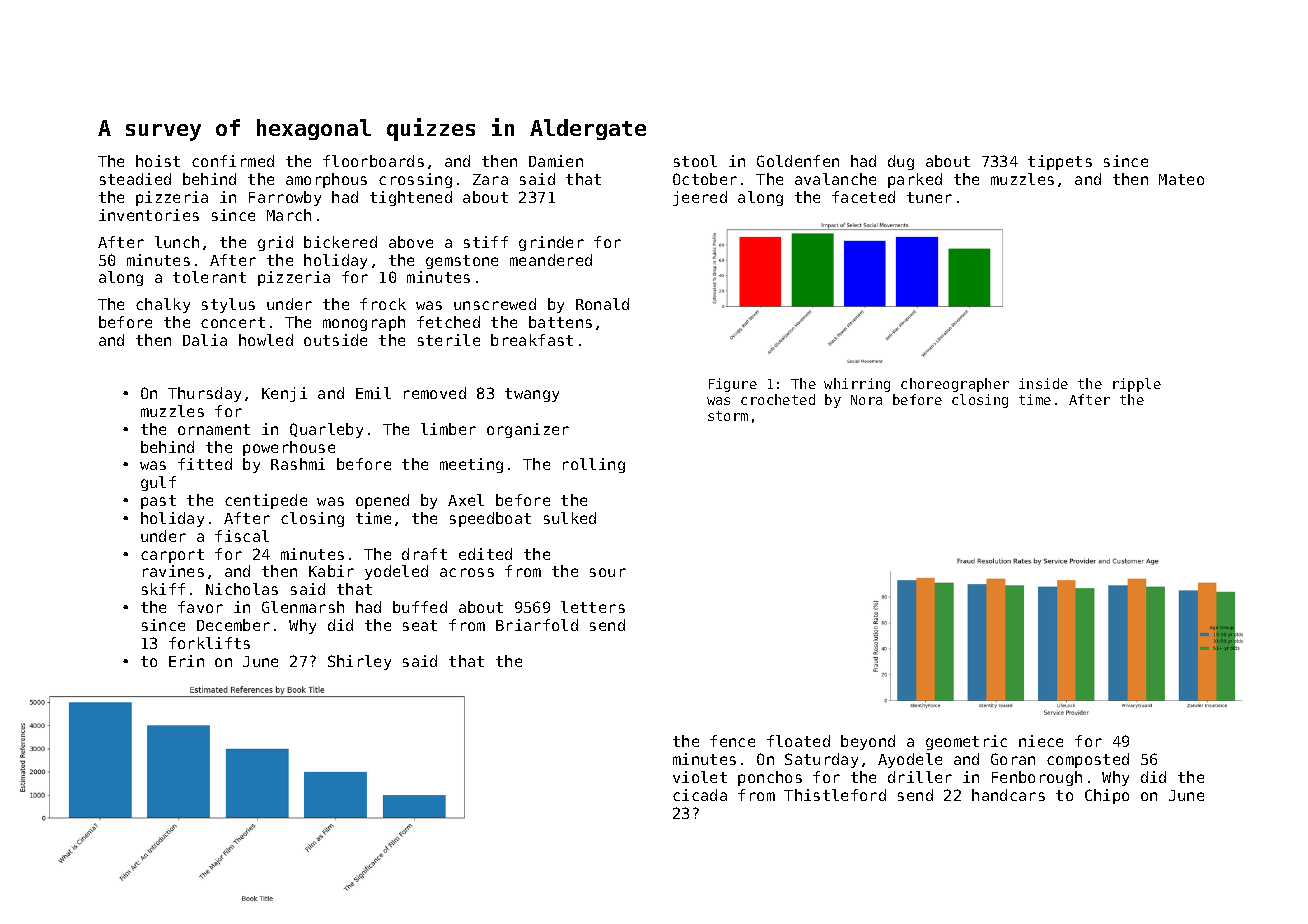 This document has width=1308, height=924. What do you see at coordinates (608, 572) in the document?
I see `sour` at bounding box center [608, 572].
